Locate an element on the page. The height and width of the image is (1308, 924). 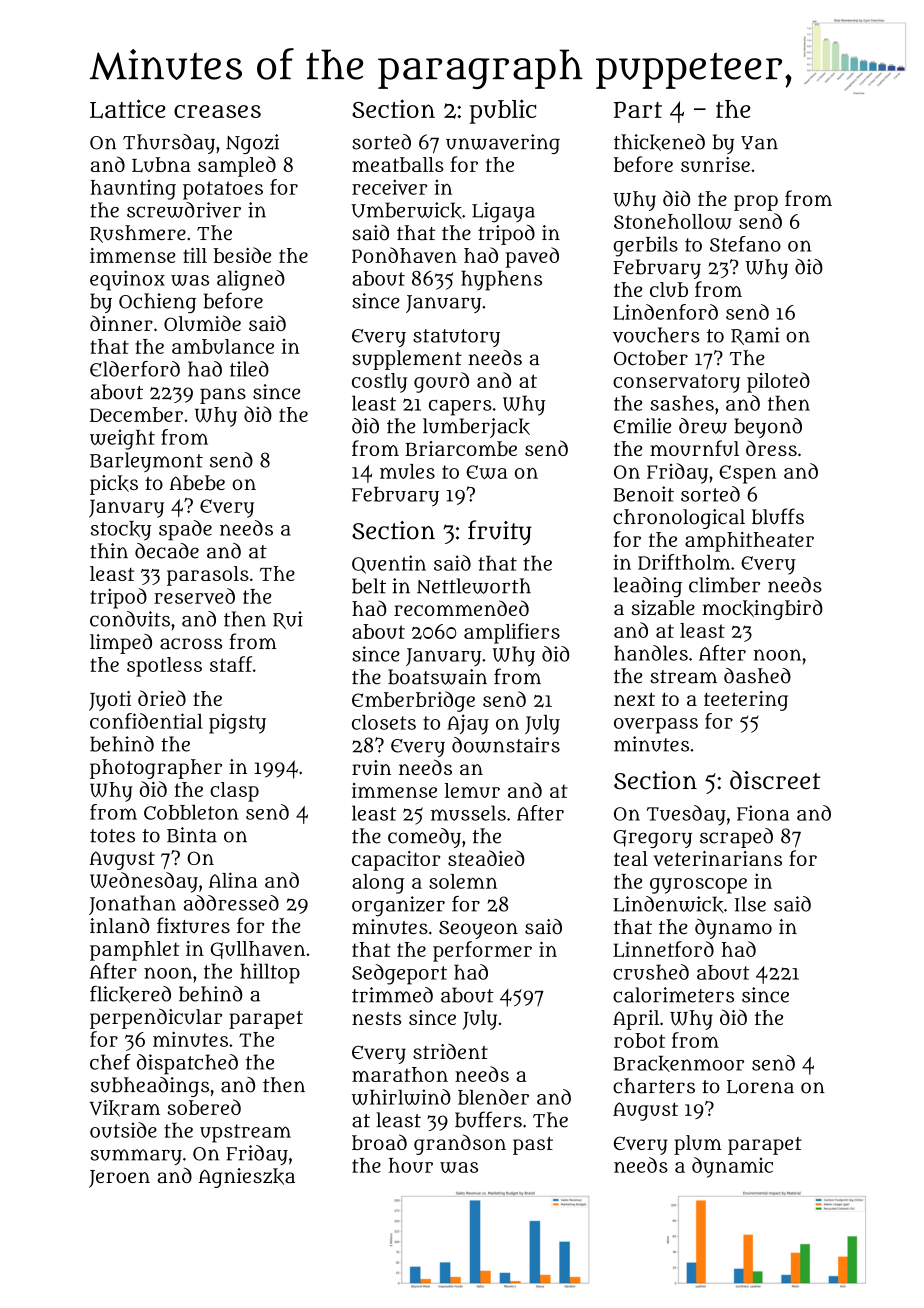
flickered is located at coordinates (130, 994).
